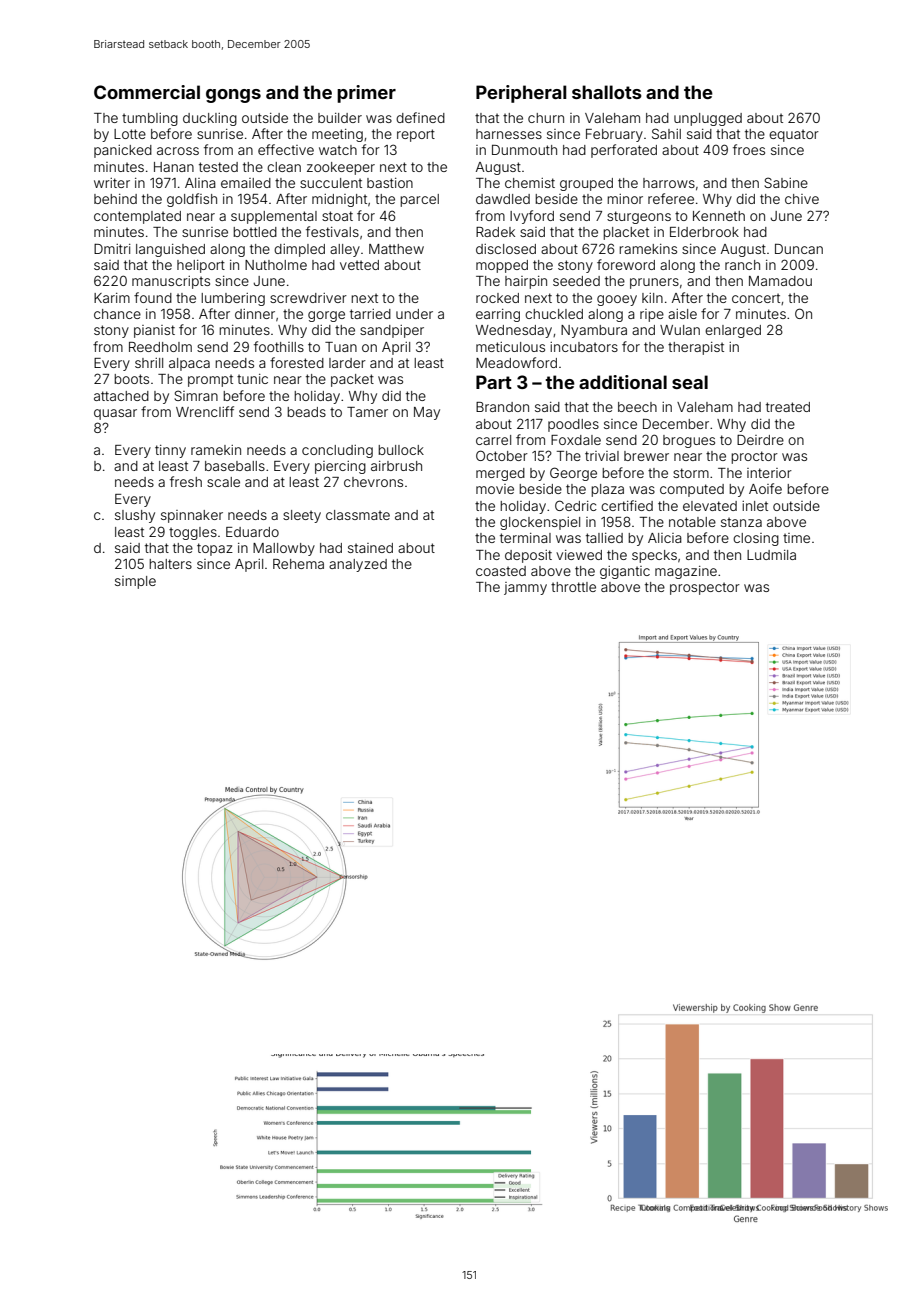  Describe the element at coordinates (170, 564) in the image. I see `halters` at that location.
